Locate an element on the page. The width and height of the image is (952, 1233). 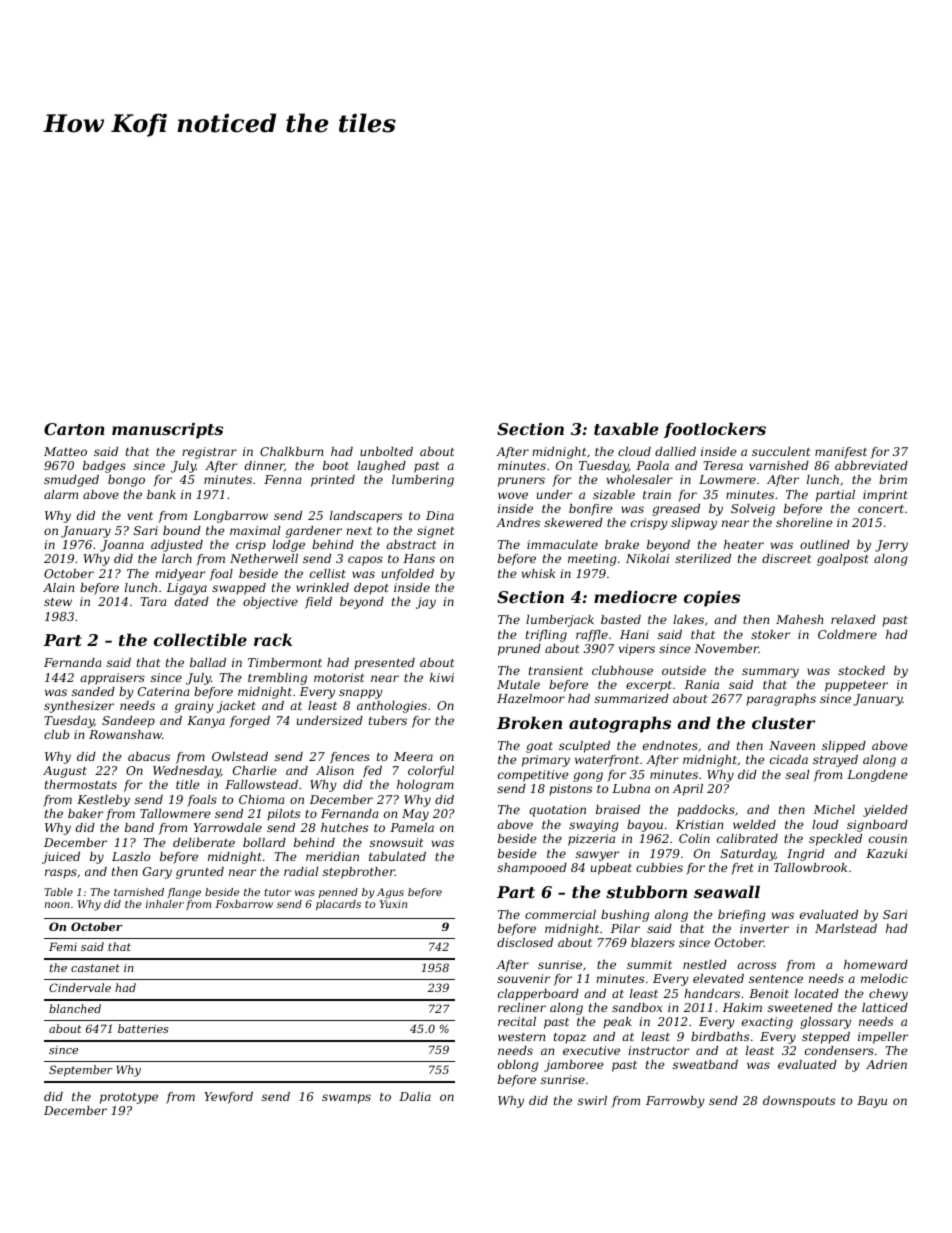
Andres is located at coordinates (518, 522).
